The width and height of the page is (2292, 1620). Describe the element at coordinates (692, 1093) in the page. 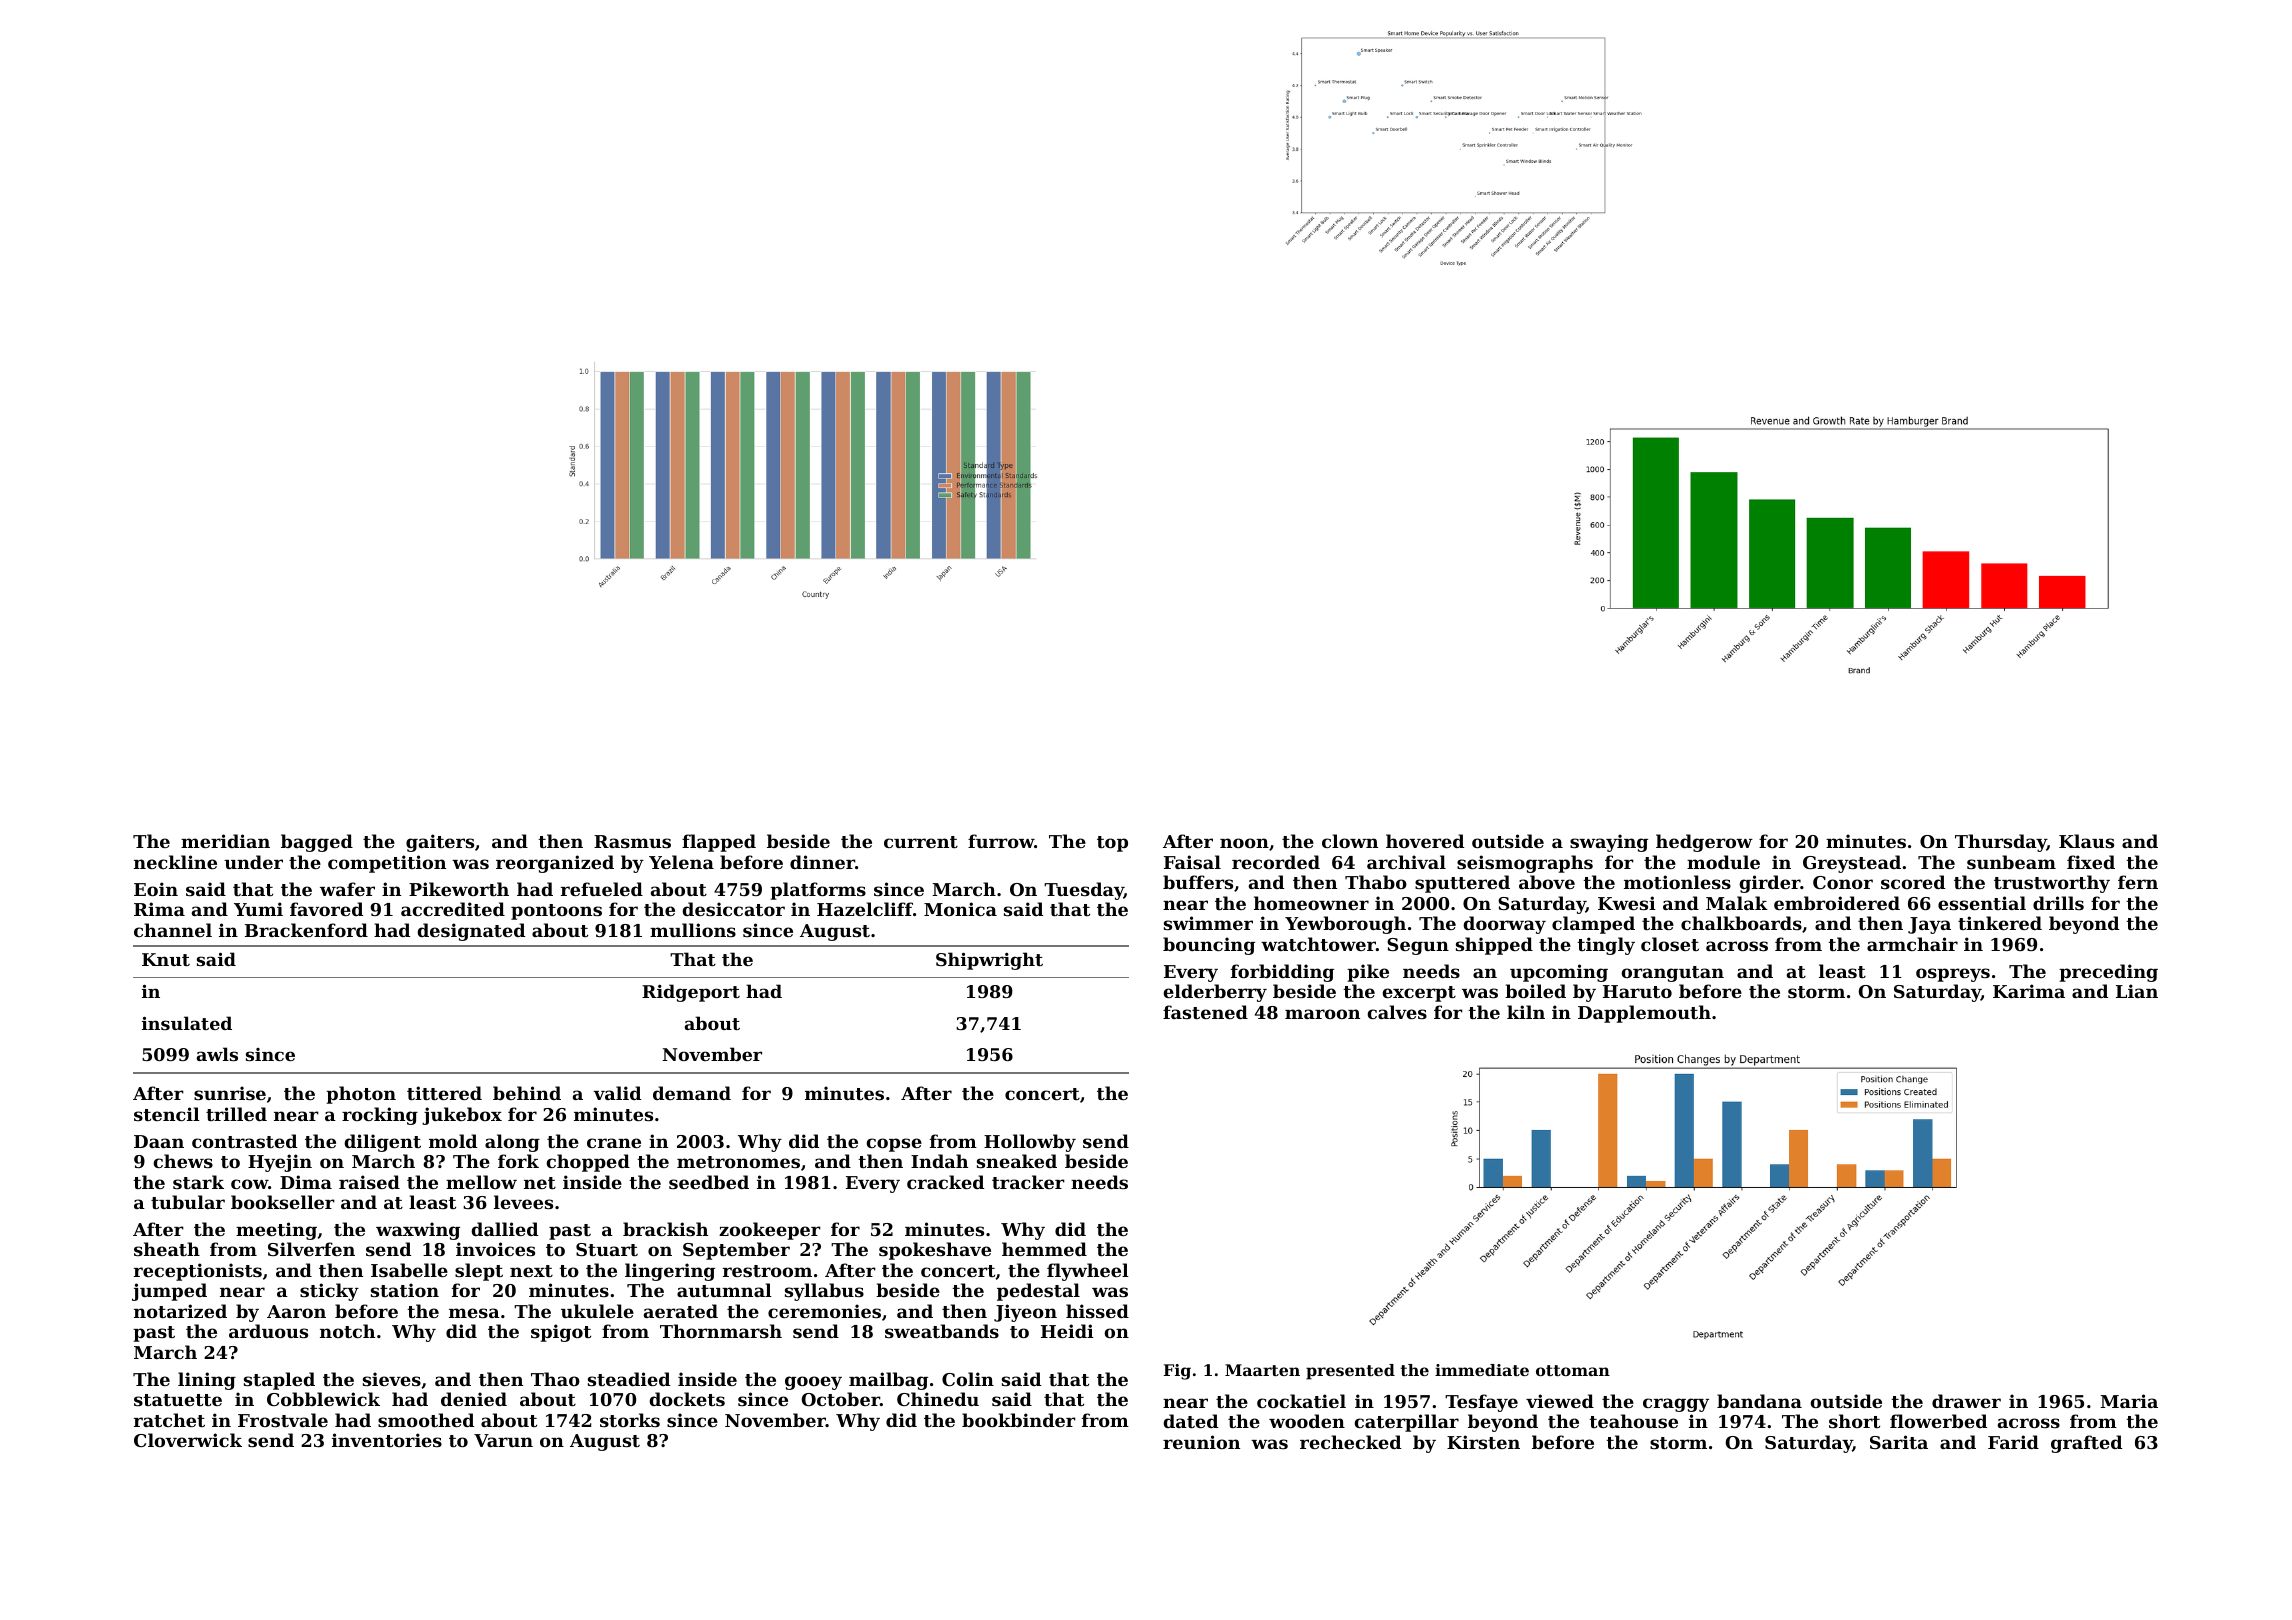

I see `demand` at that location.
